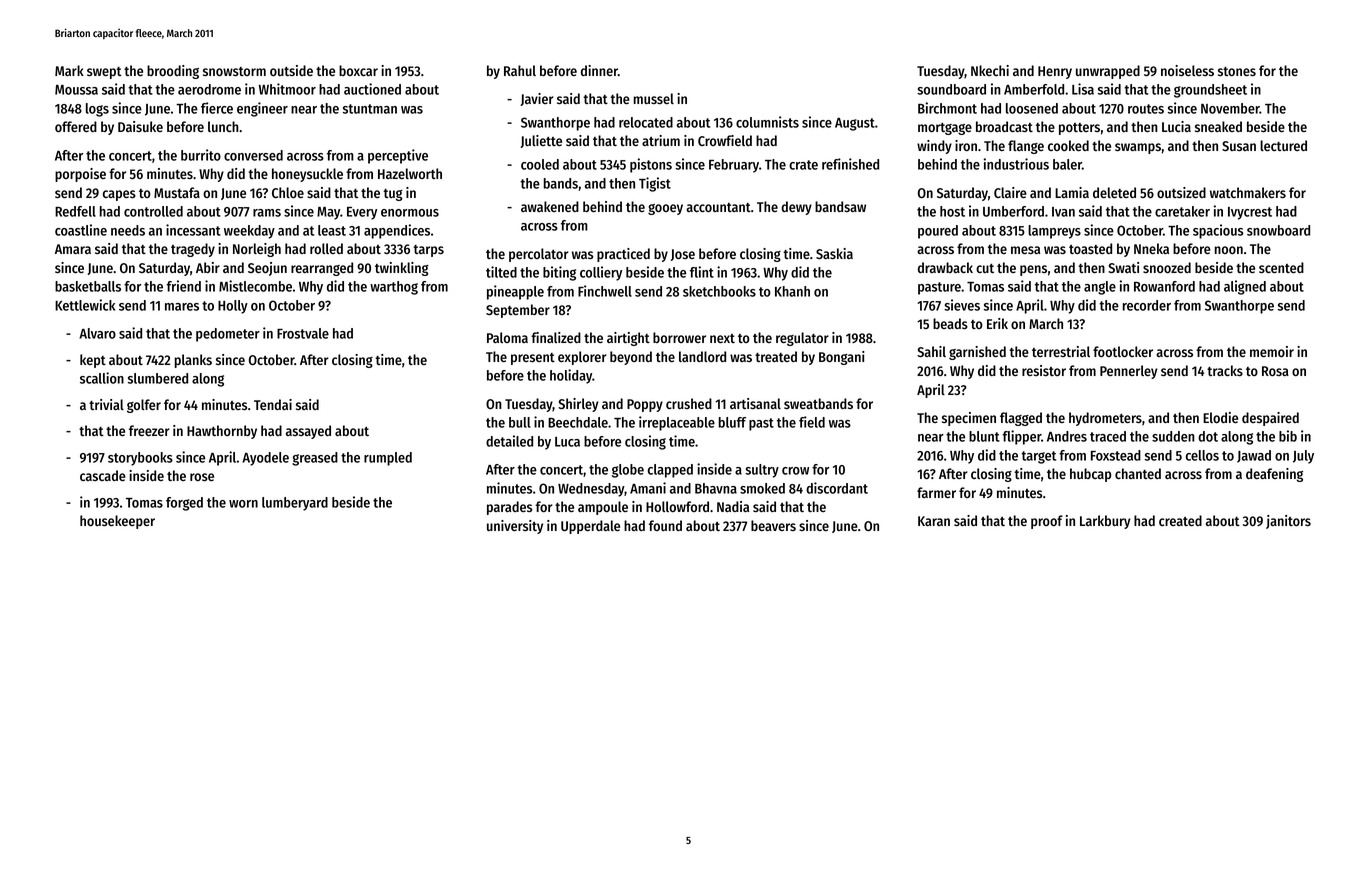 This screenshot has width=1372, height=887. Describe the element at coordinates (93, 361) in the screenshot. I see `kept` at that location.
